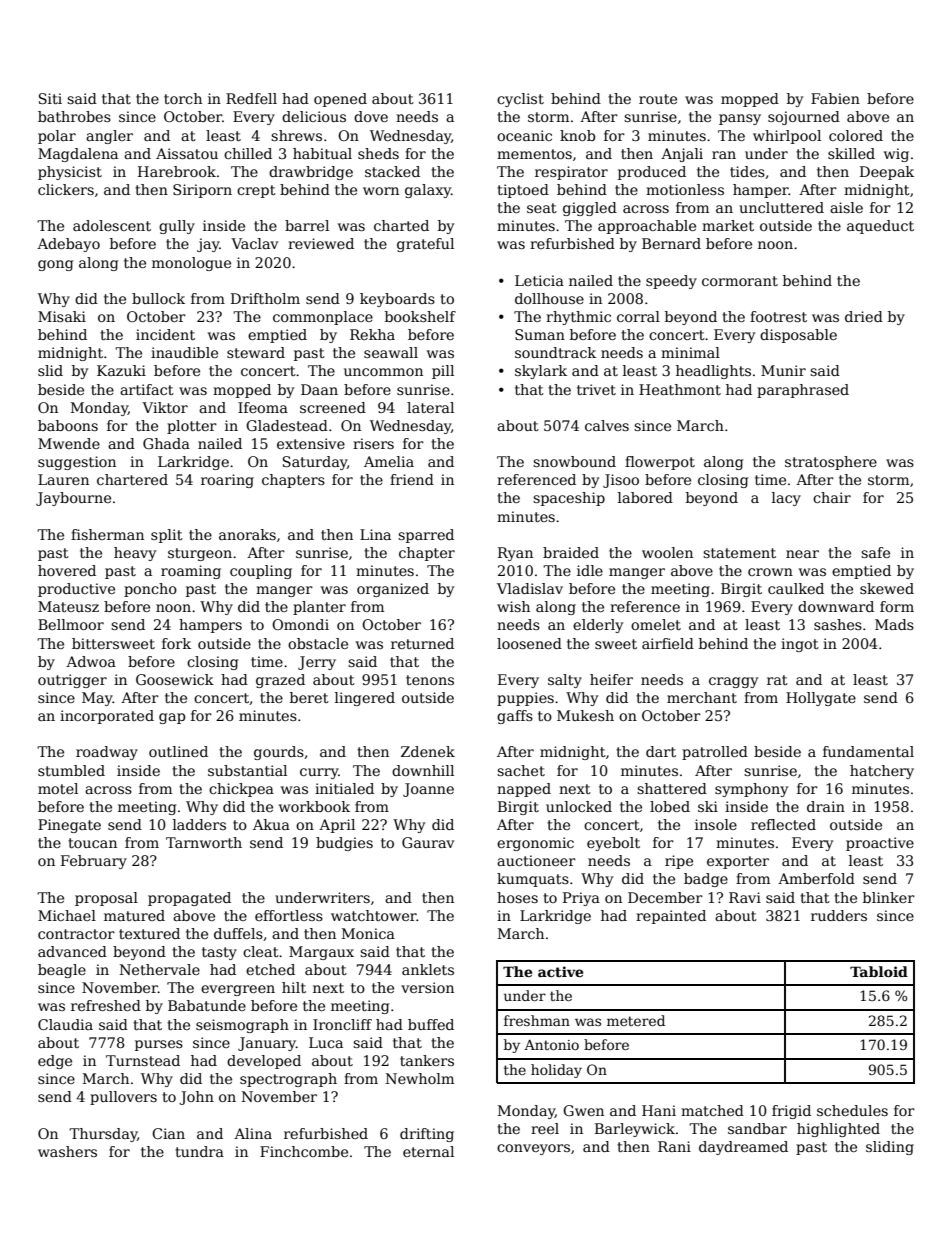 The height and width of the document is (1233, 952). What do you see at coordinates (659, 1110) in the document?
I see `Hani` at bounding box center [659, 1110].
